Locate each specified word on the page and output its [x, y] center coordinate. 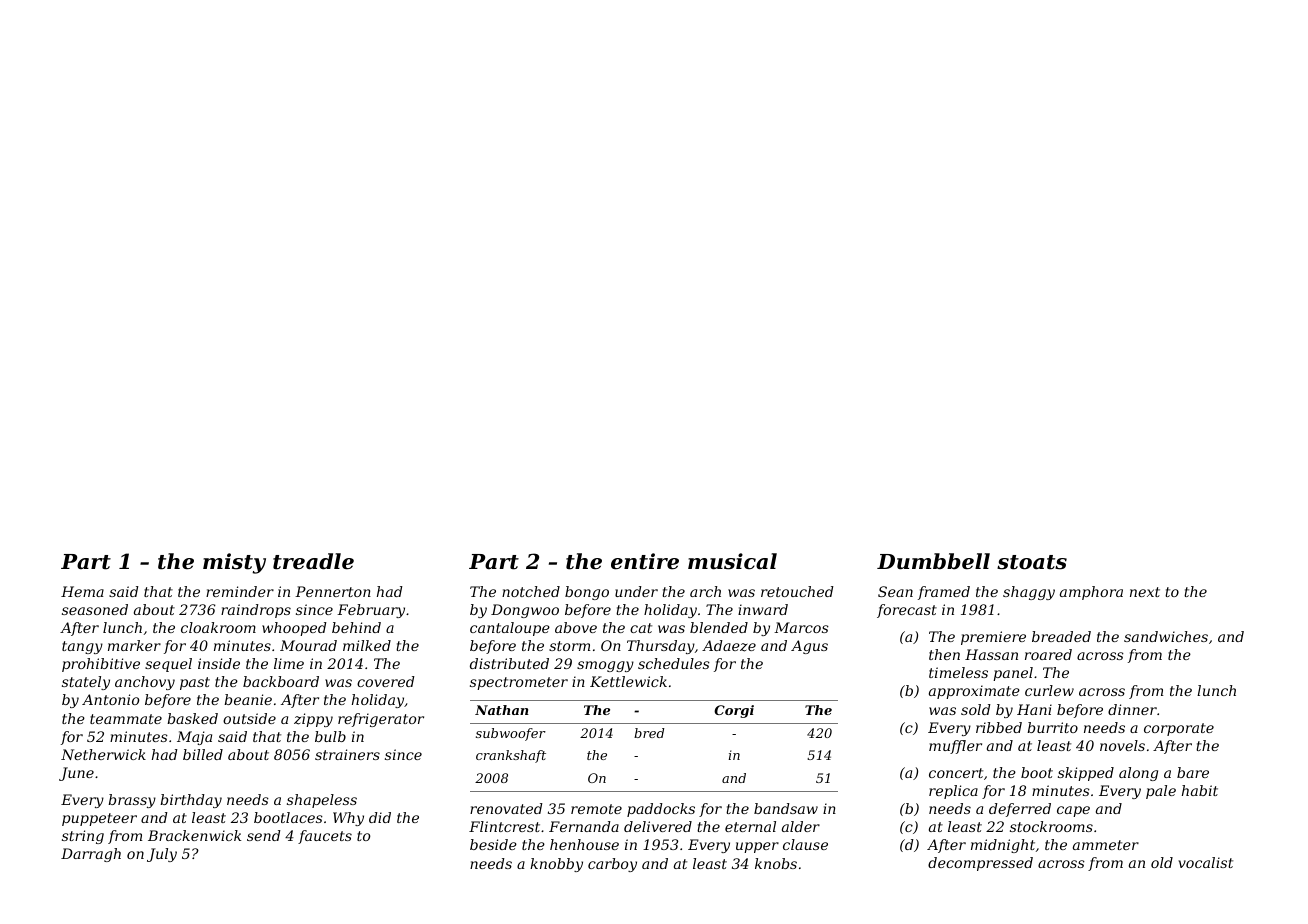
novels [1122, 745]
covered [386, 681]
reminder [240, 591]
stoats [1032, 562]
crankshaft [511, 756]
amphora [1091, 593]
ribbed [999, 727]
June [76, 774]
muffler [955, 747]
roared [1048, 654]
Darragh [91, 855]
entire [645, 561]
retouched [797, 591]
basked [192, 718]
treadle [313, 561]
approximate [974, 692]
